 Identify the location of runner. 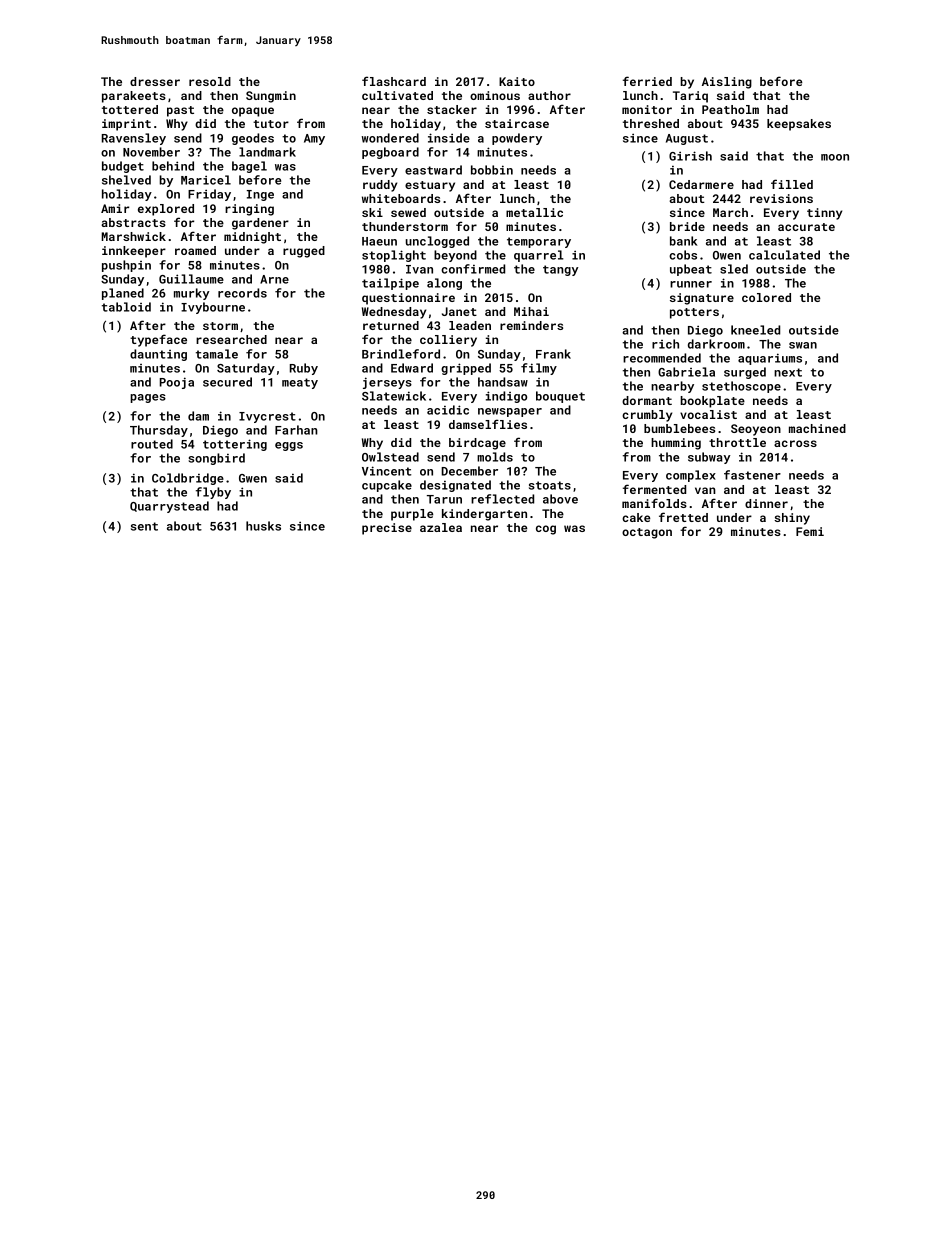
(691, 284).
